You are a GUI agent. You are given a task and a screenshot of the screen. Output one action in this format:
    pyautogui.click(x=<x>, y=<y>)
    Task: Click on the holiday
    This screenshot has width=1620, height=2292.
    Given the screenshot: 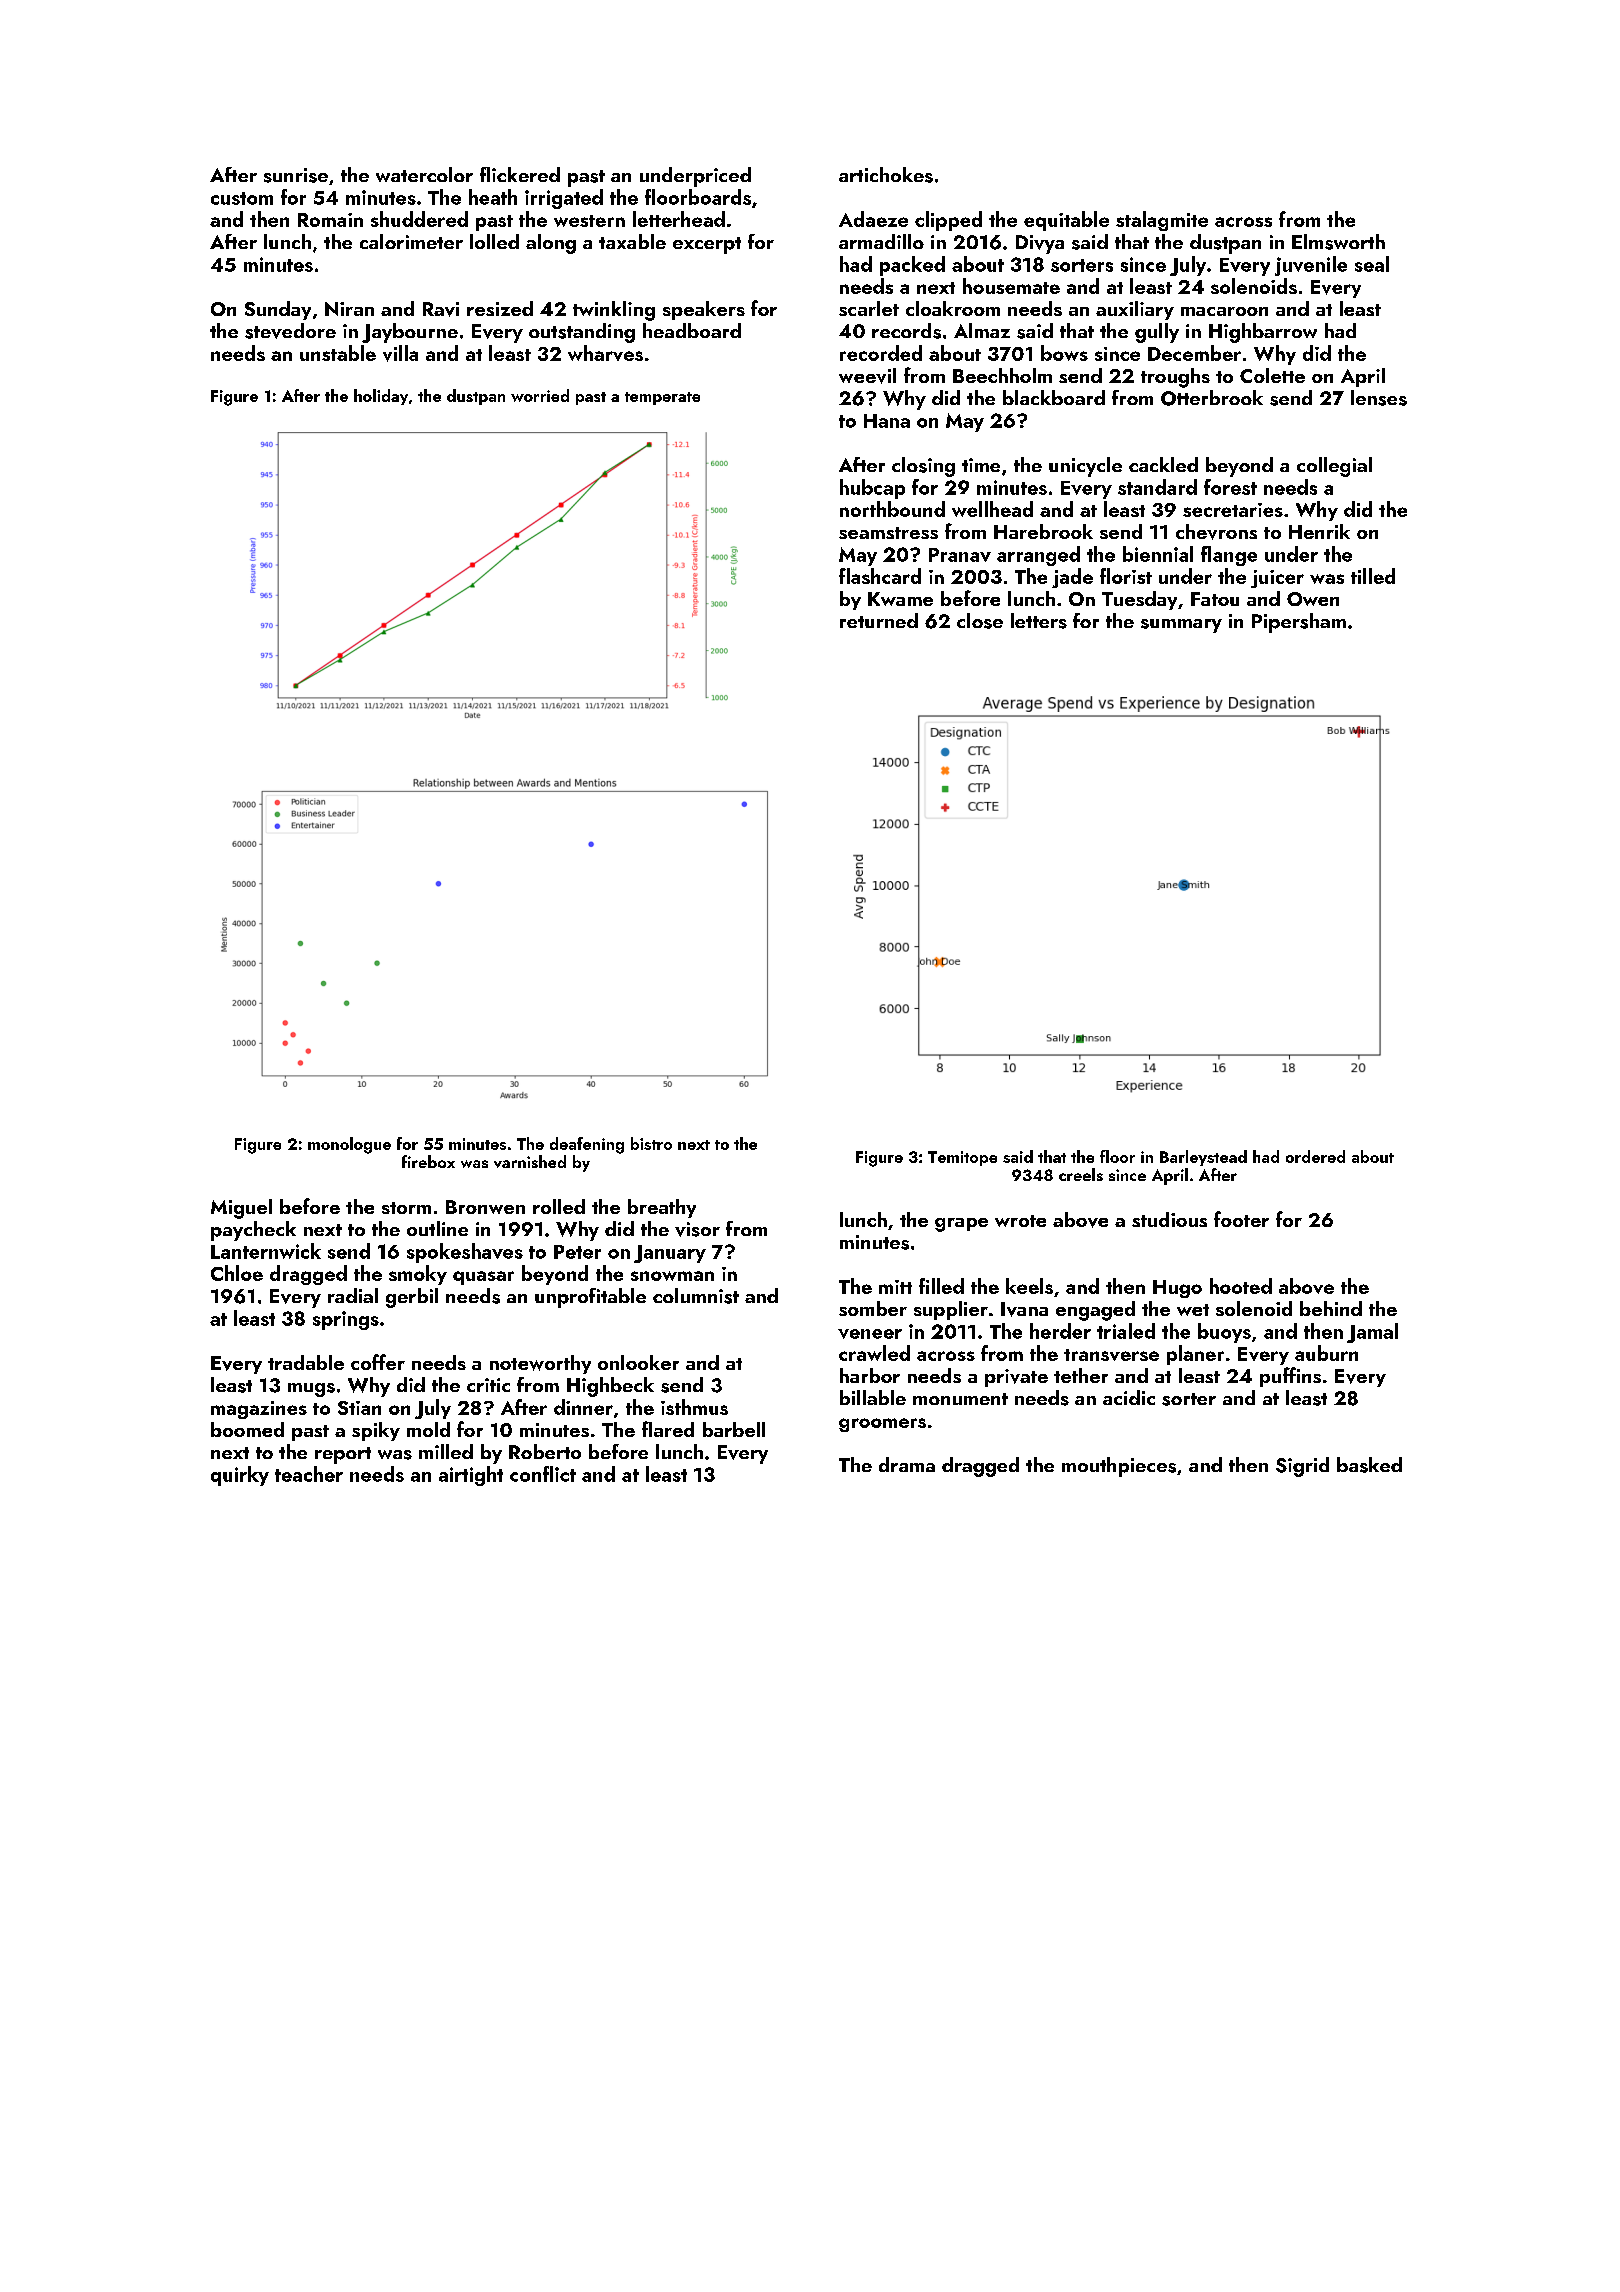 What is the action you would take?
    pyautogui.click(x=381, y=397)
